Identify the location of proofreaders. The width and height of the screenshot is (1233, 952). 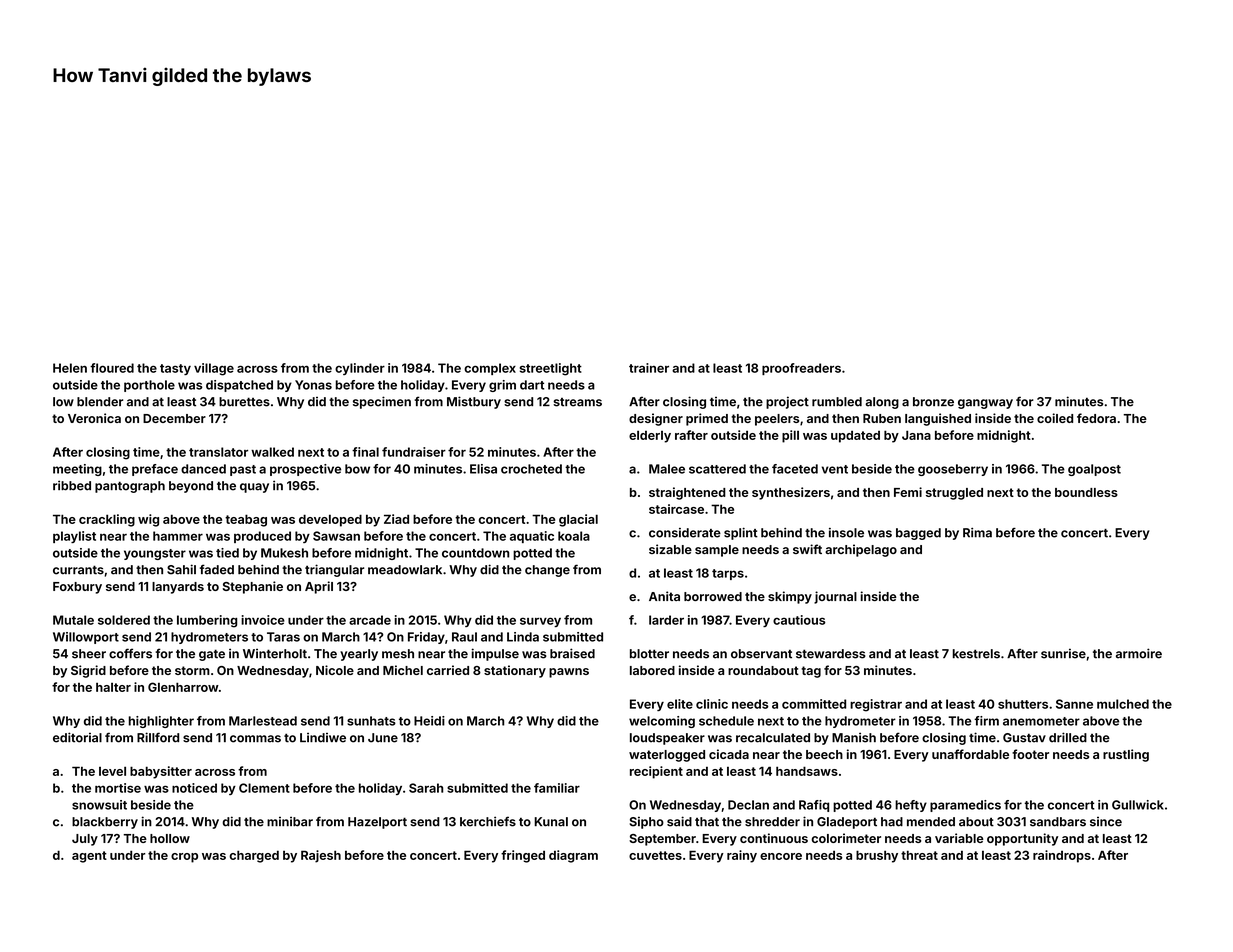
(801, 369).
